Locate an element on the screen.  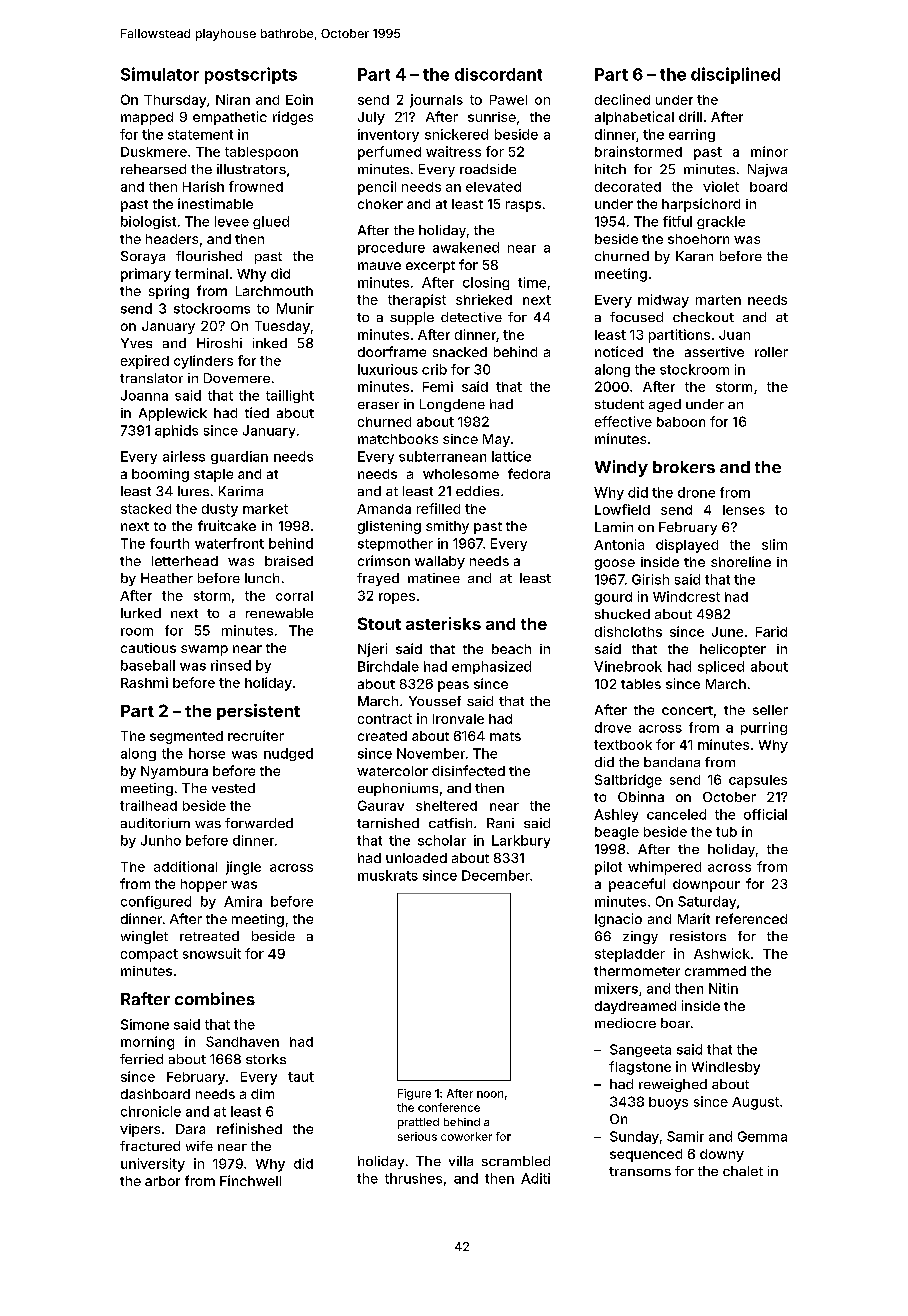
Pawel is located at coordinates (508, 100).
